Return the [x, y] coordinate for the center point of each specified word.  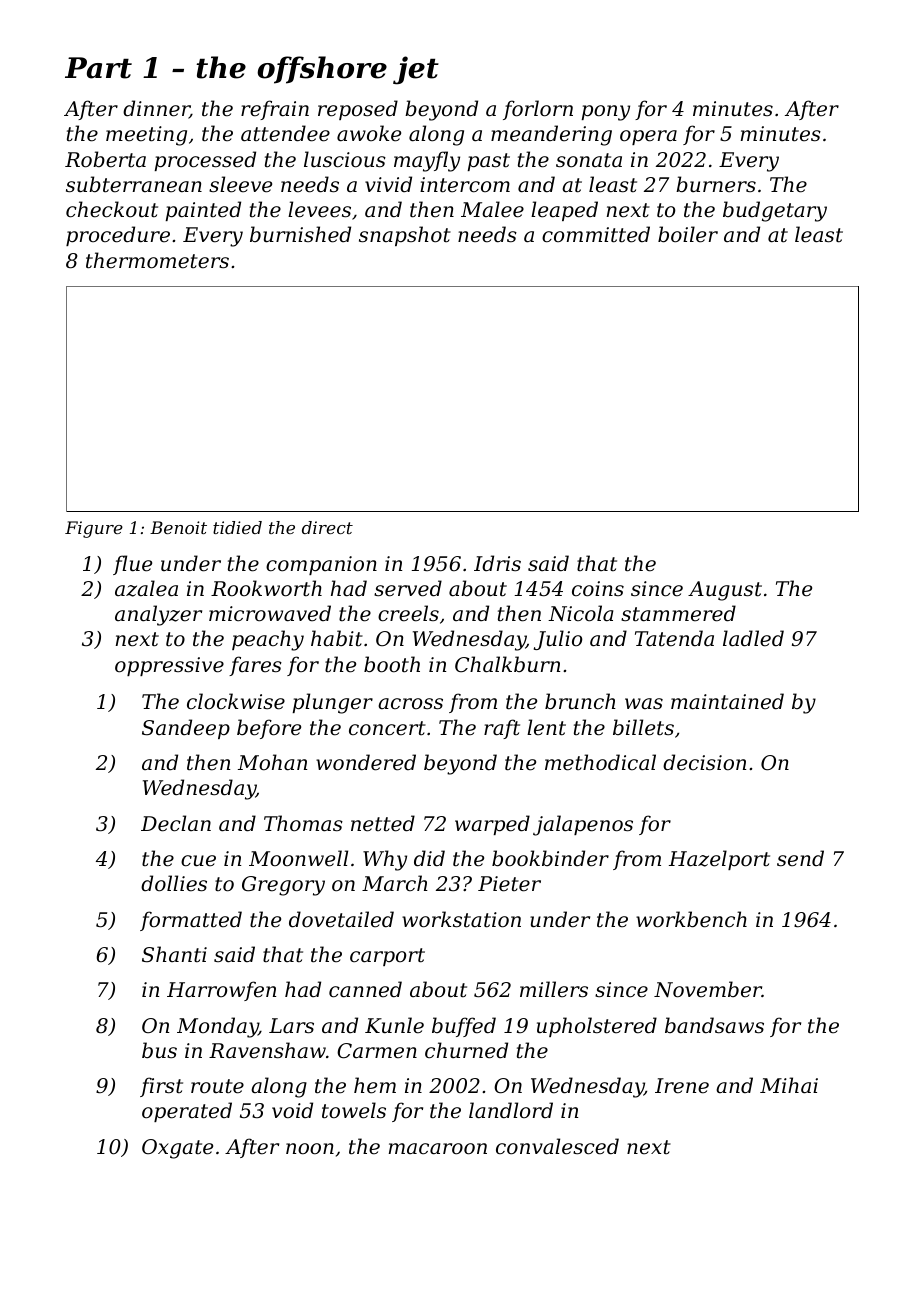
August [725, 591]
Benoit [178, 527]
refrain [275, 110]
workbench [691, 919]
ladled [753, 638]
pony [605, 113]
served [408, 588]
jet [416, 70]
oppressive [169, 666]
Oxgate [177, 1149]
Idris [497, 563]
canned [365, 989]
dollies [174, 883]
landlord [511, 1110]
